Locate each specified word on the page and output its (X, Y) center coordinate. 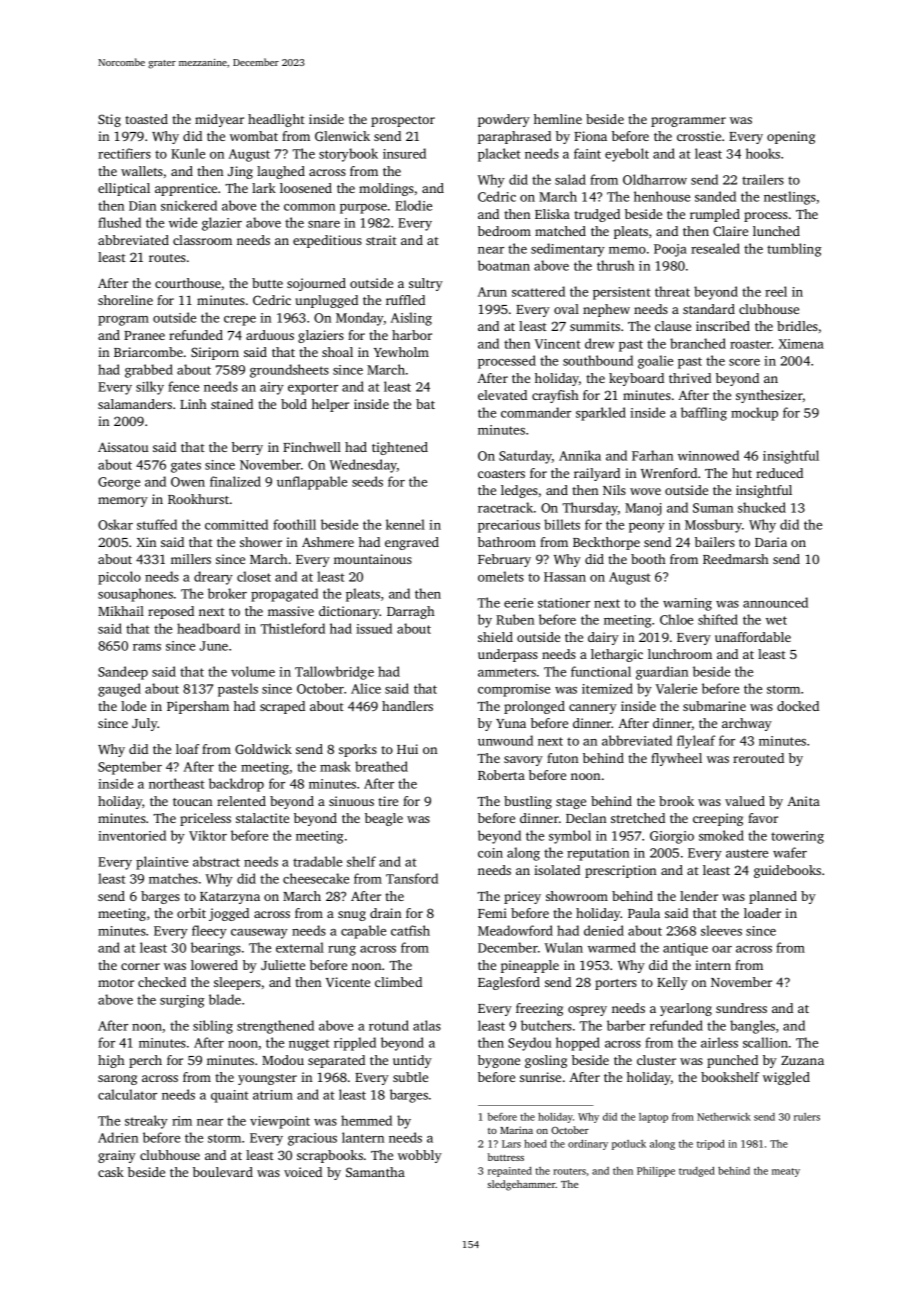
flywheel (676, 759)
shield (495, 637)
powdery (504, 120)
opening (791, 137)
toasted (146, 119)
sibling (213, 1027)
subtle (410, 1077)
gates (186, 467)
